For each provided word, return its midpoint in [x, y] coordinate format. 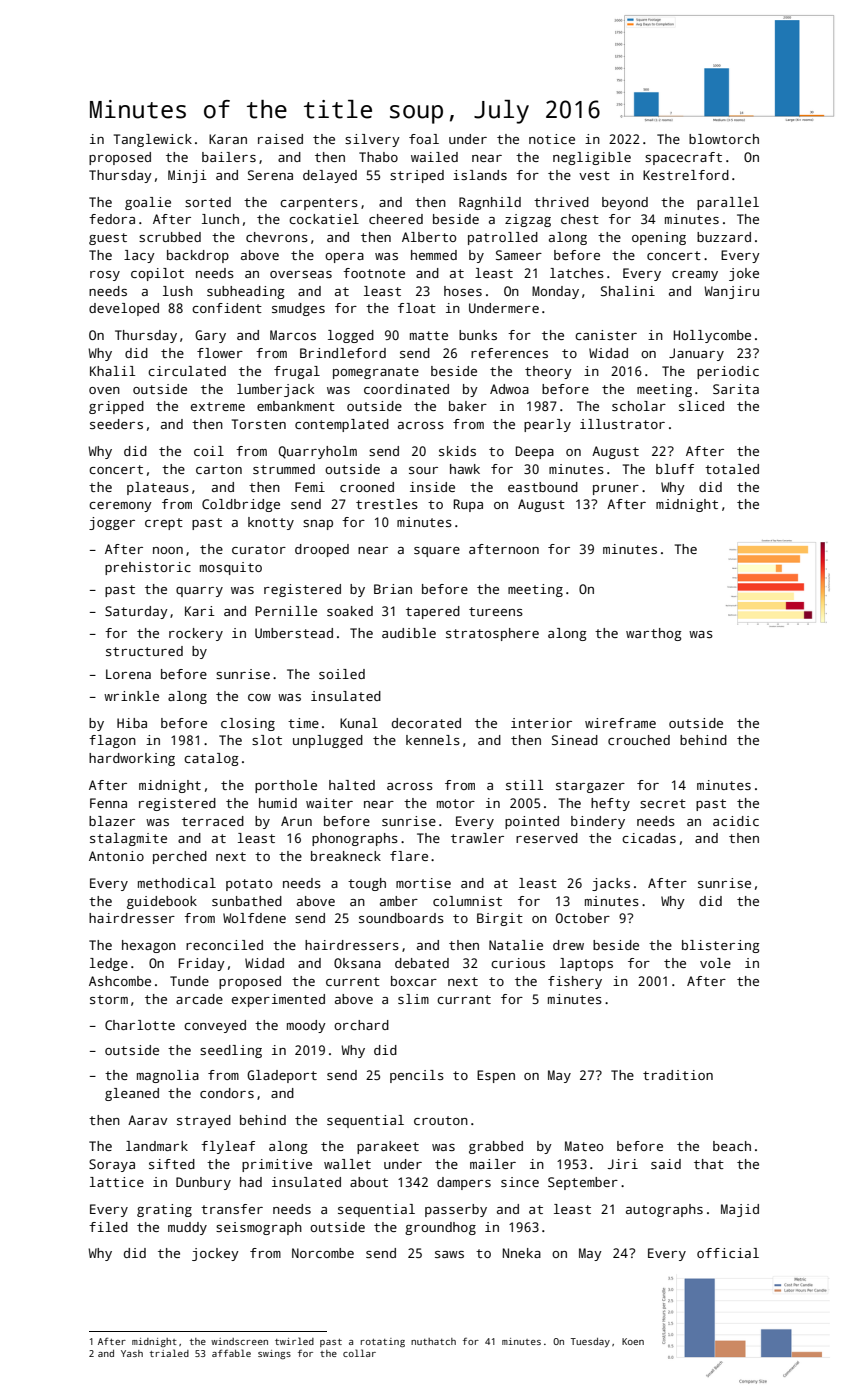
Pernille [286, 611]
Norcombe [323, 1253]
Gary [210, 336]
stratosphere [492, 634]
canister [606, 335]
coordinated [406, 389]
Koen [633, 1341]
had [251, 1182]
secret [663, 803]
